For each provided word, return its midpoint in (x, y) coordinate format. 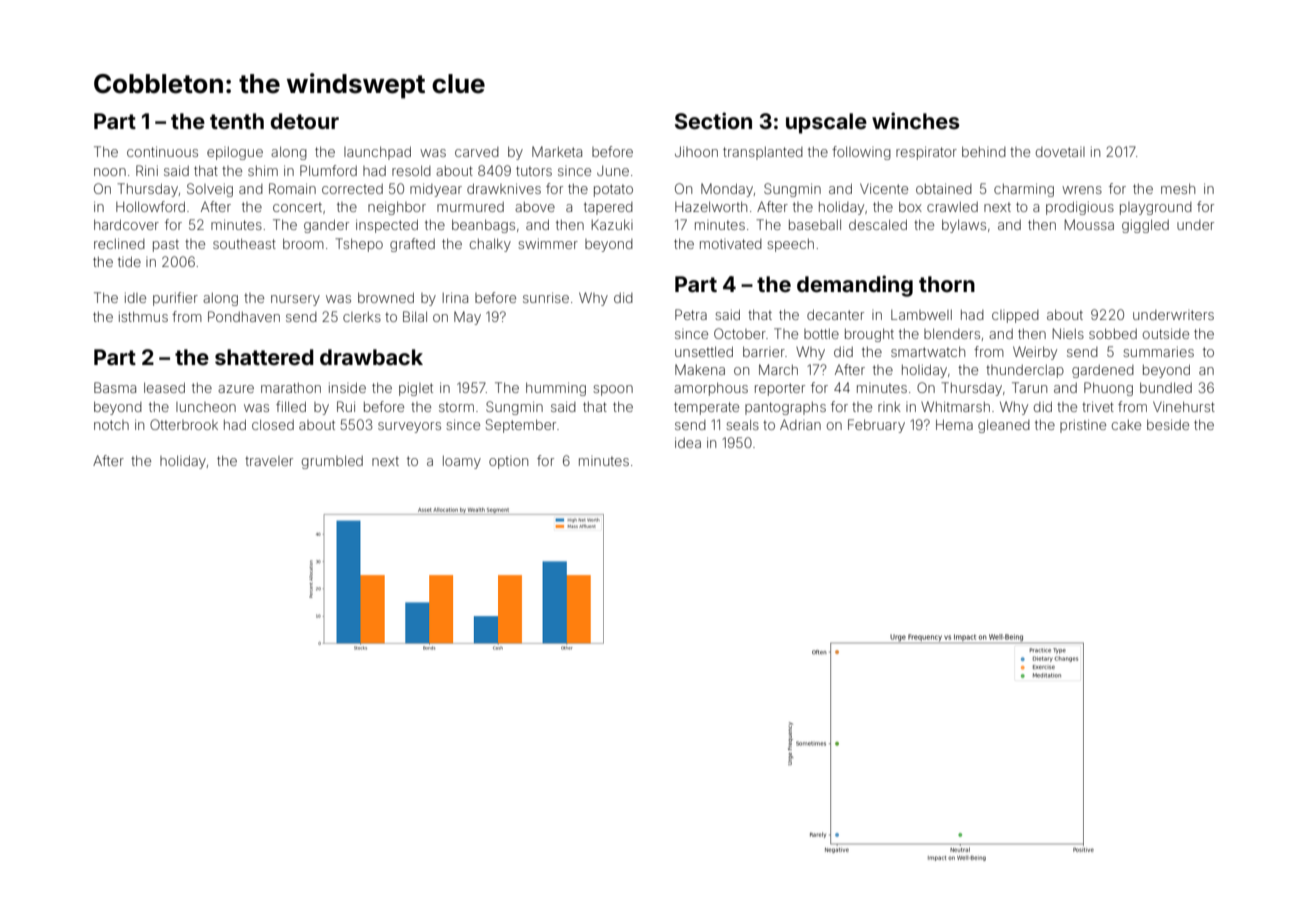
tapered (608, 208)
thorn (947, 284)
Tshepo (359, 245)
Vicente (884, 188)
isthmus (143, 316)
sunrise (546, 297)
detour (305, 121)
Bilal (415, 316)
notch (111, 425)
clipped (1015, 316)
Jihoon (696, 151)
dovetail (1060, 152)
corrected (352, 189)
